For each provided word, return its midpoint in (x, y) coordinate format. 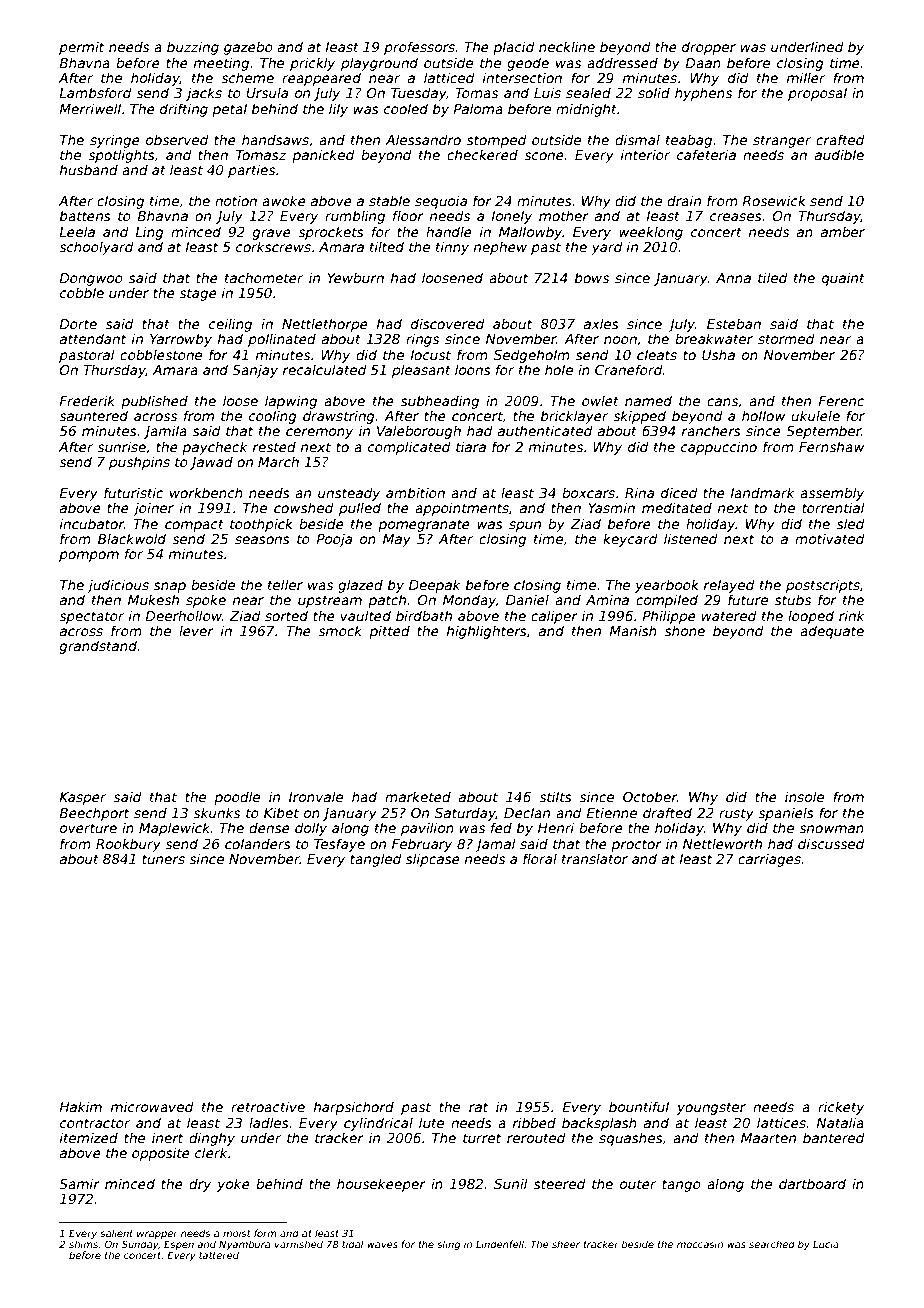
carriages (769, 860)
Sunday (140, 1245)
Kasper (82, 798)
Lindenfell (500, 1244)
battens (85, 215)
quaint (843, 279)
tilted (387, 246)
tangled (376, 860)
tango (681, 1185)
